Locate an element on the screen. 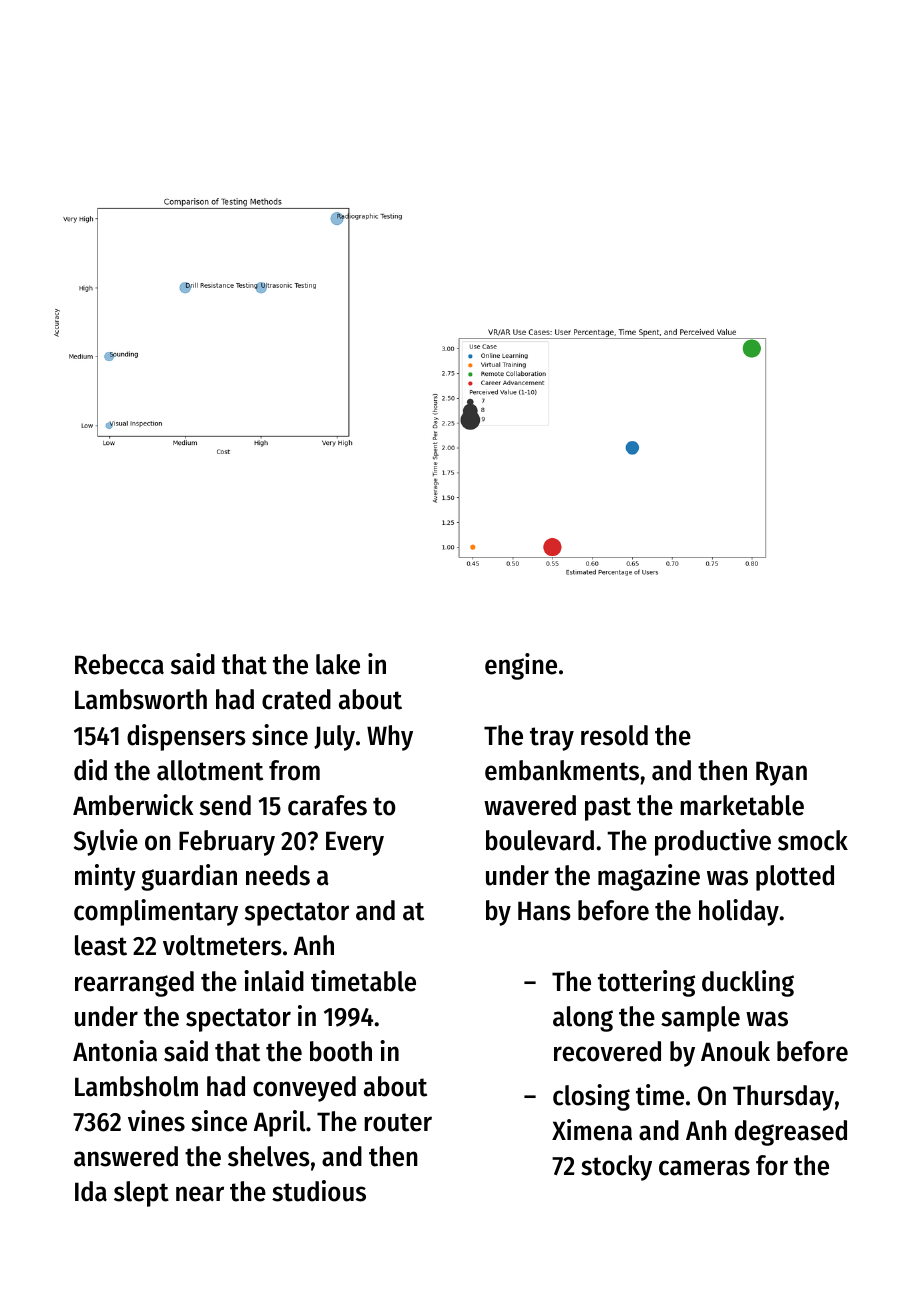 The width and height of the screenshot is (924, 1311). resold is located at coordinates (614, 735).
